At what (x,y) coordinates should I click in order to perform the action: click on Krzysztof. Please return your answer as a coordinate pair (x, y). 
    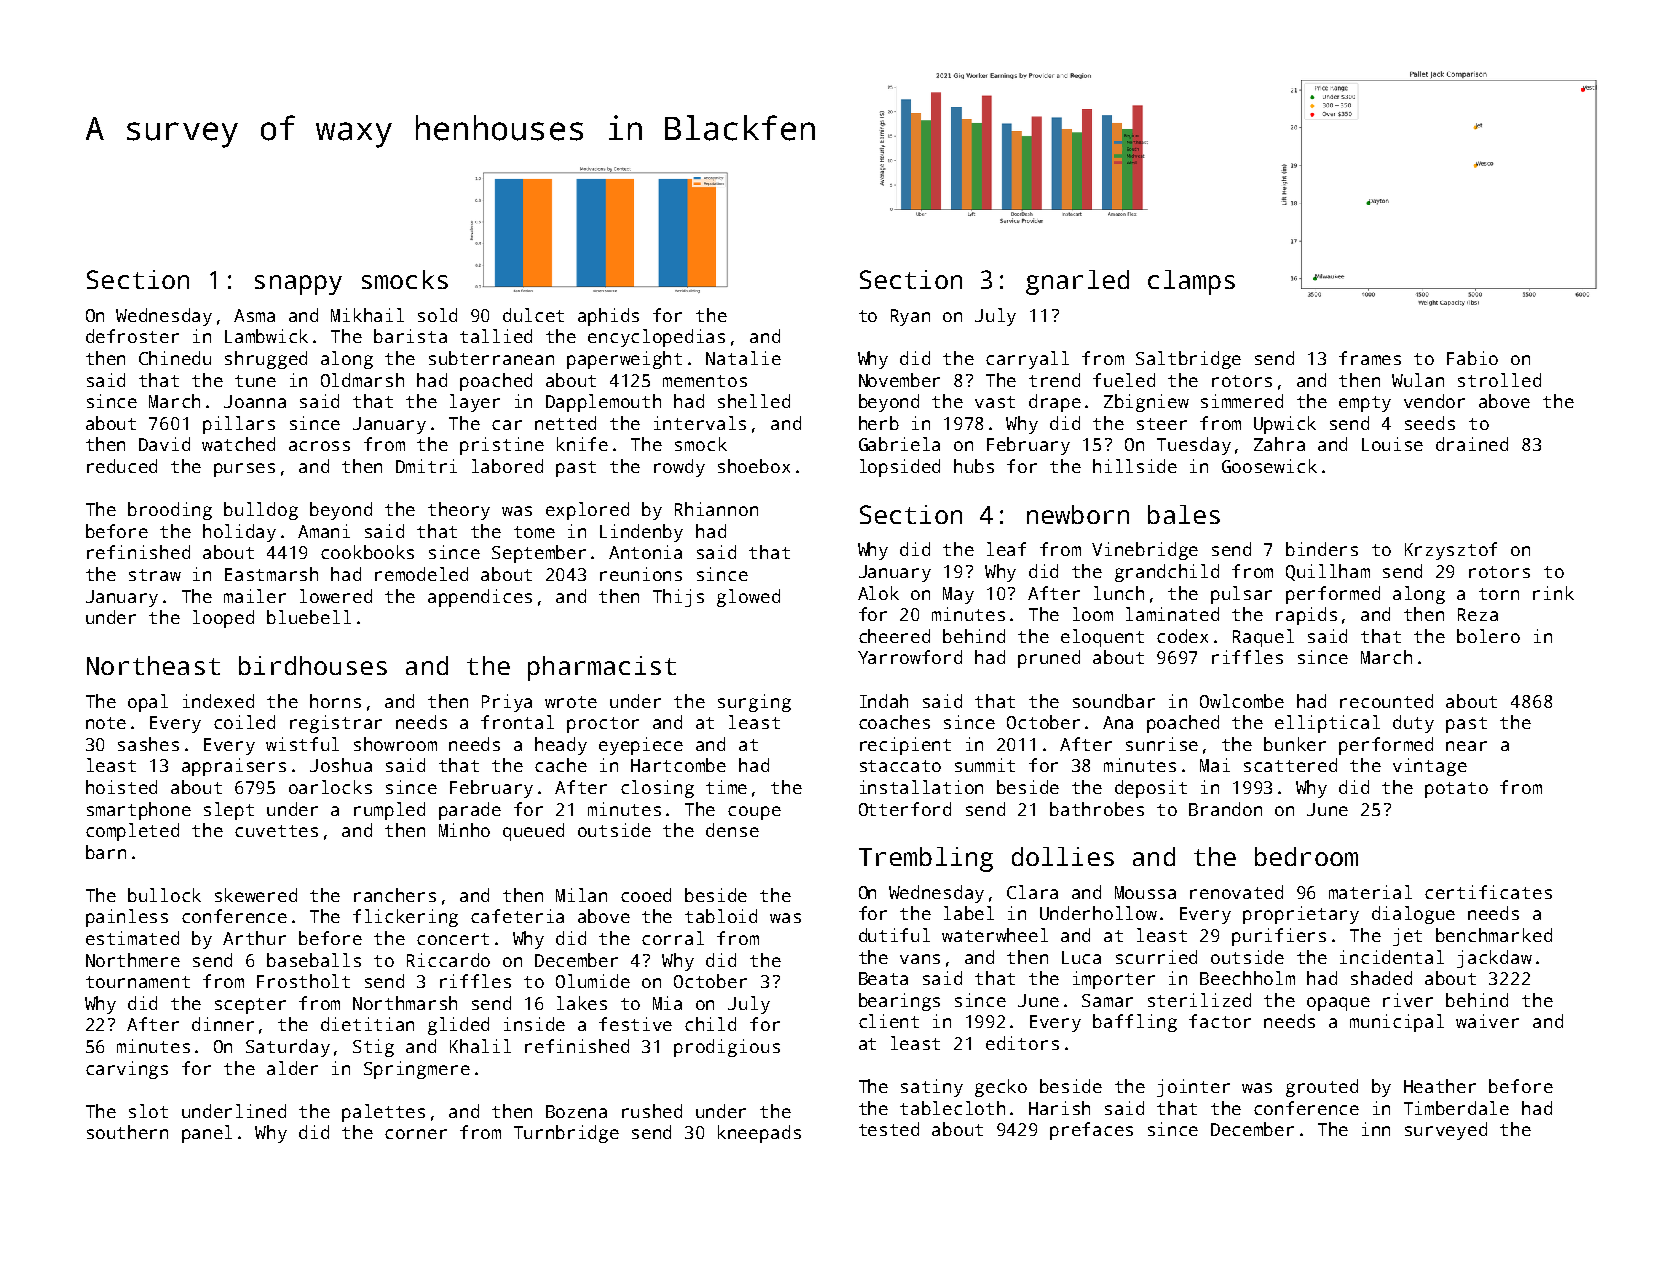
    Looking at the image, I should click on (1451, 551).
